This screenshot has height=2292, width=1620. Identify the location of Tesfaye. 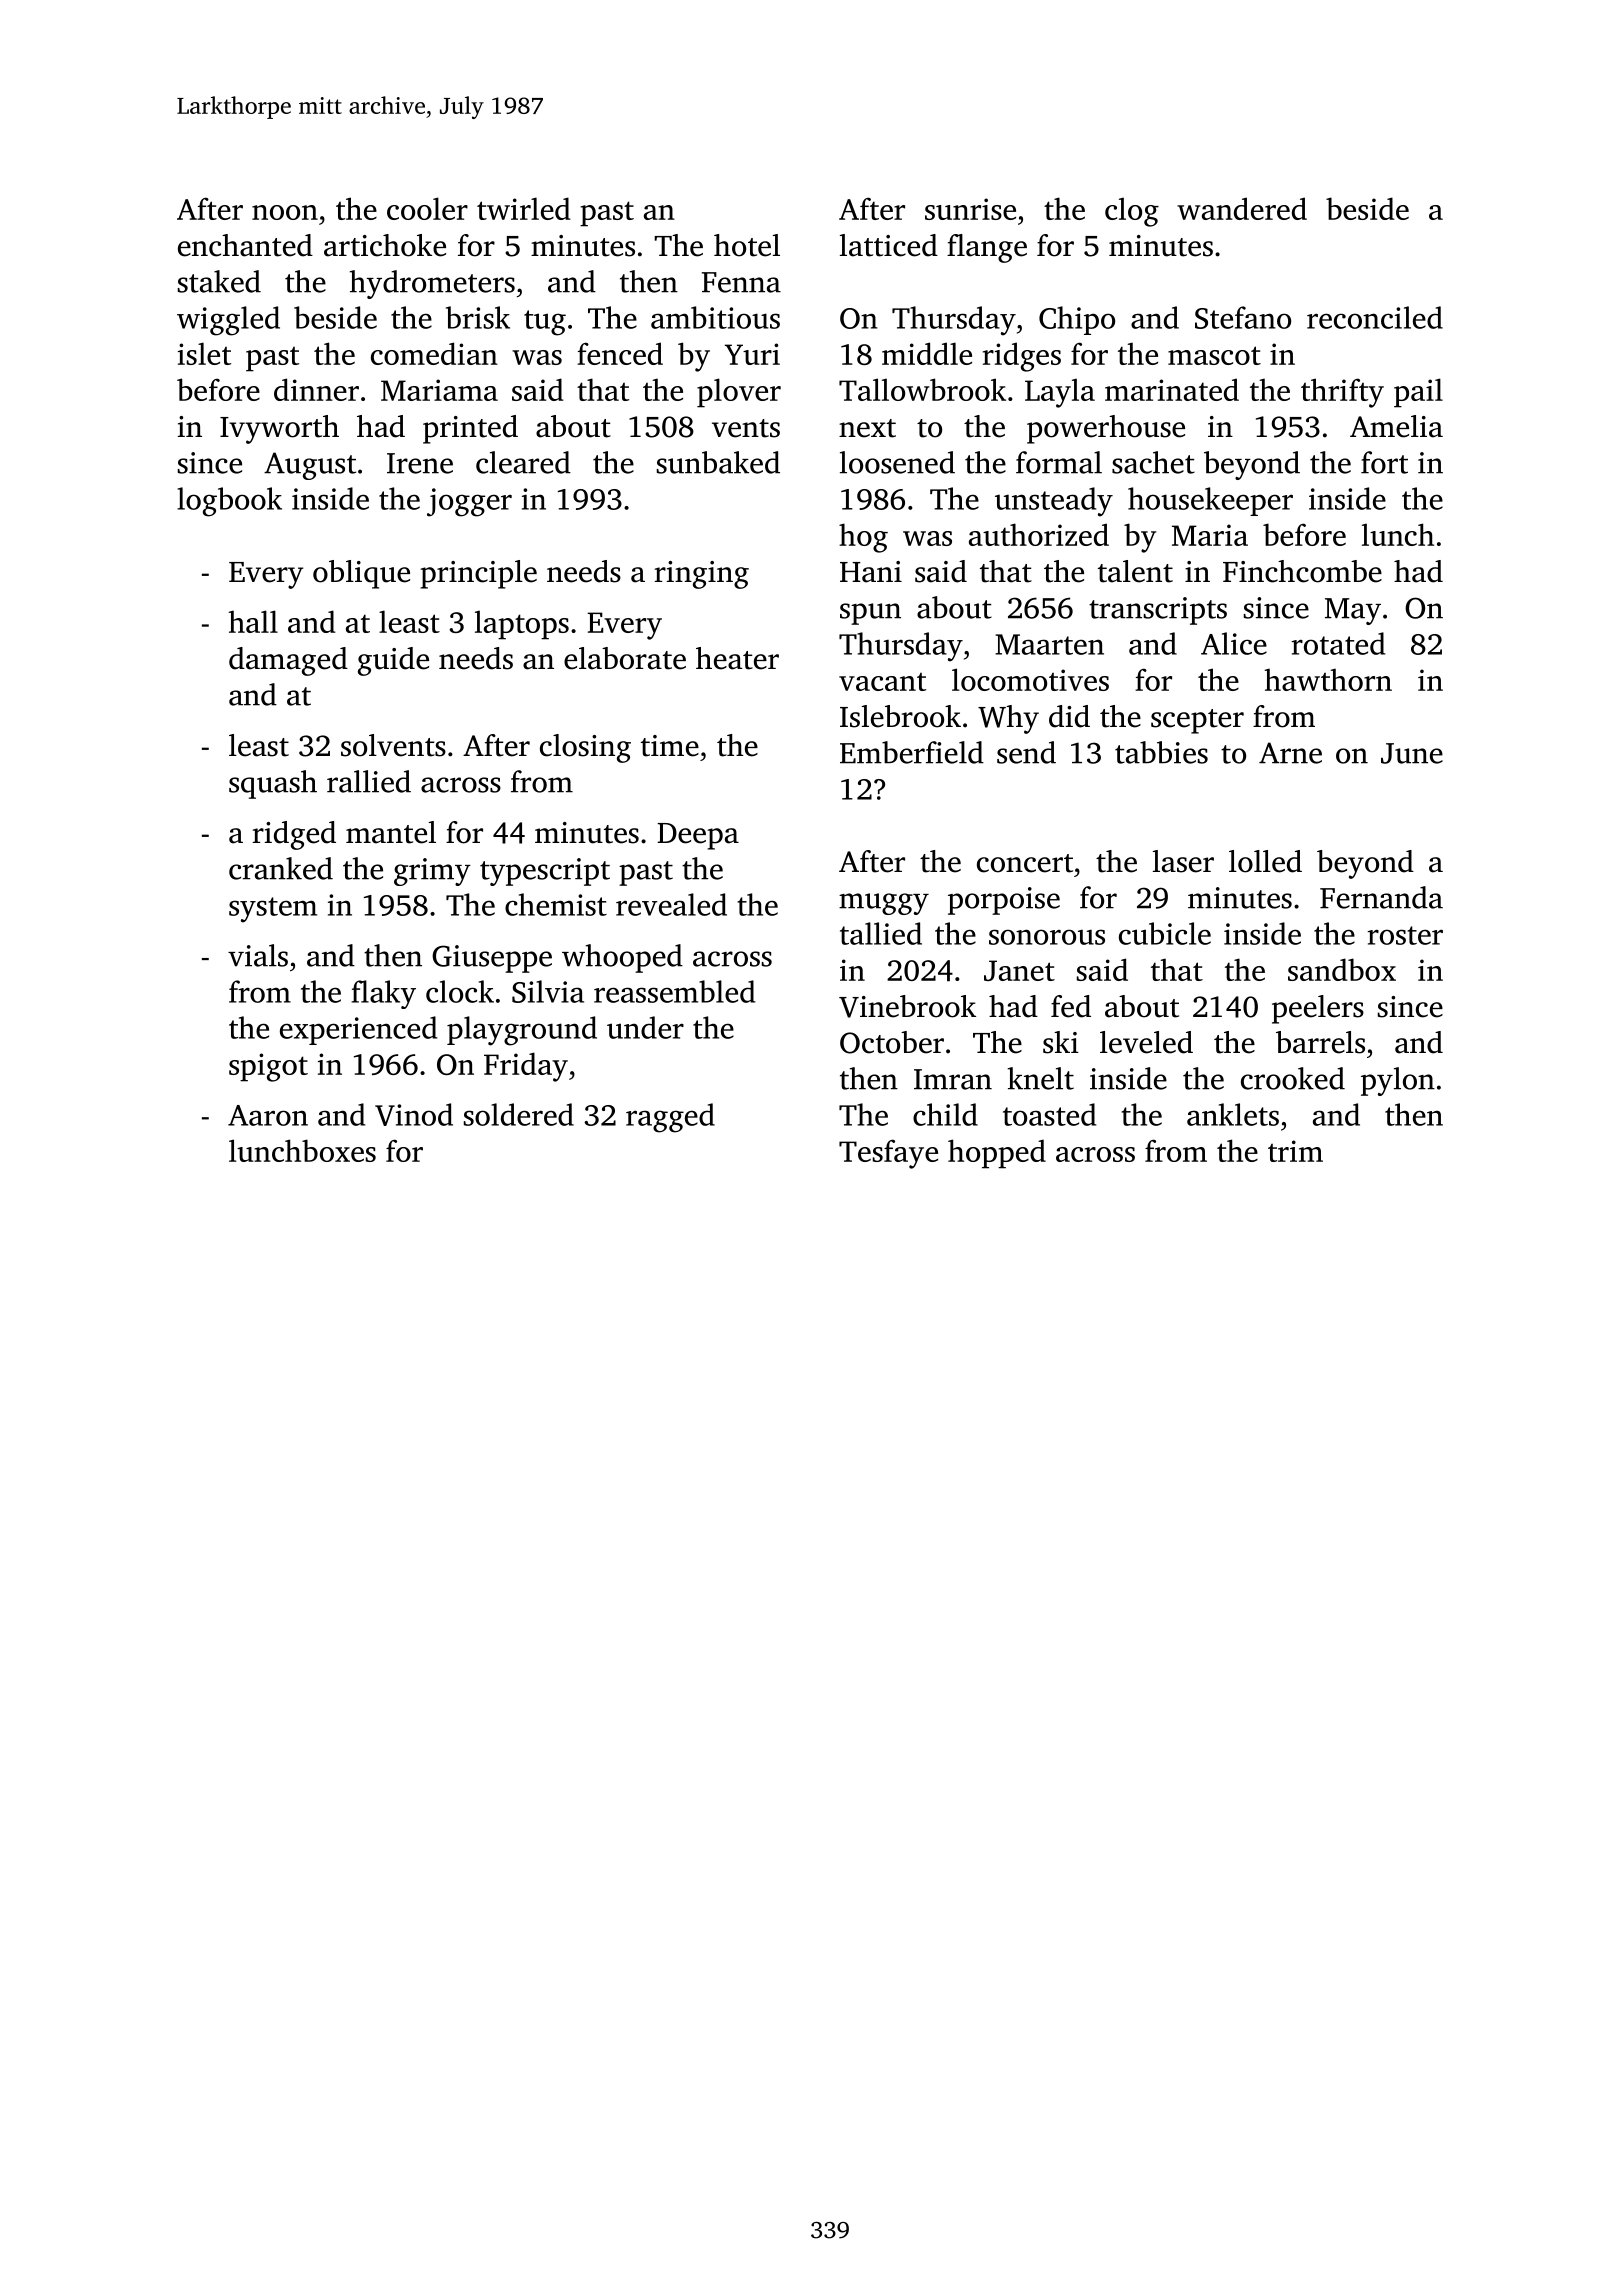
(888, 1154).
